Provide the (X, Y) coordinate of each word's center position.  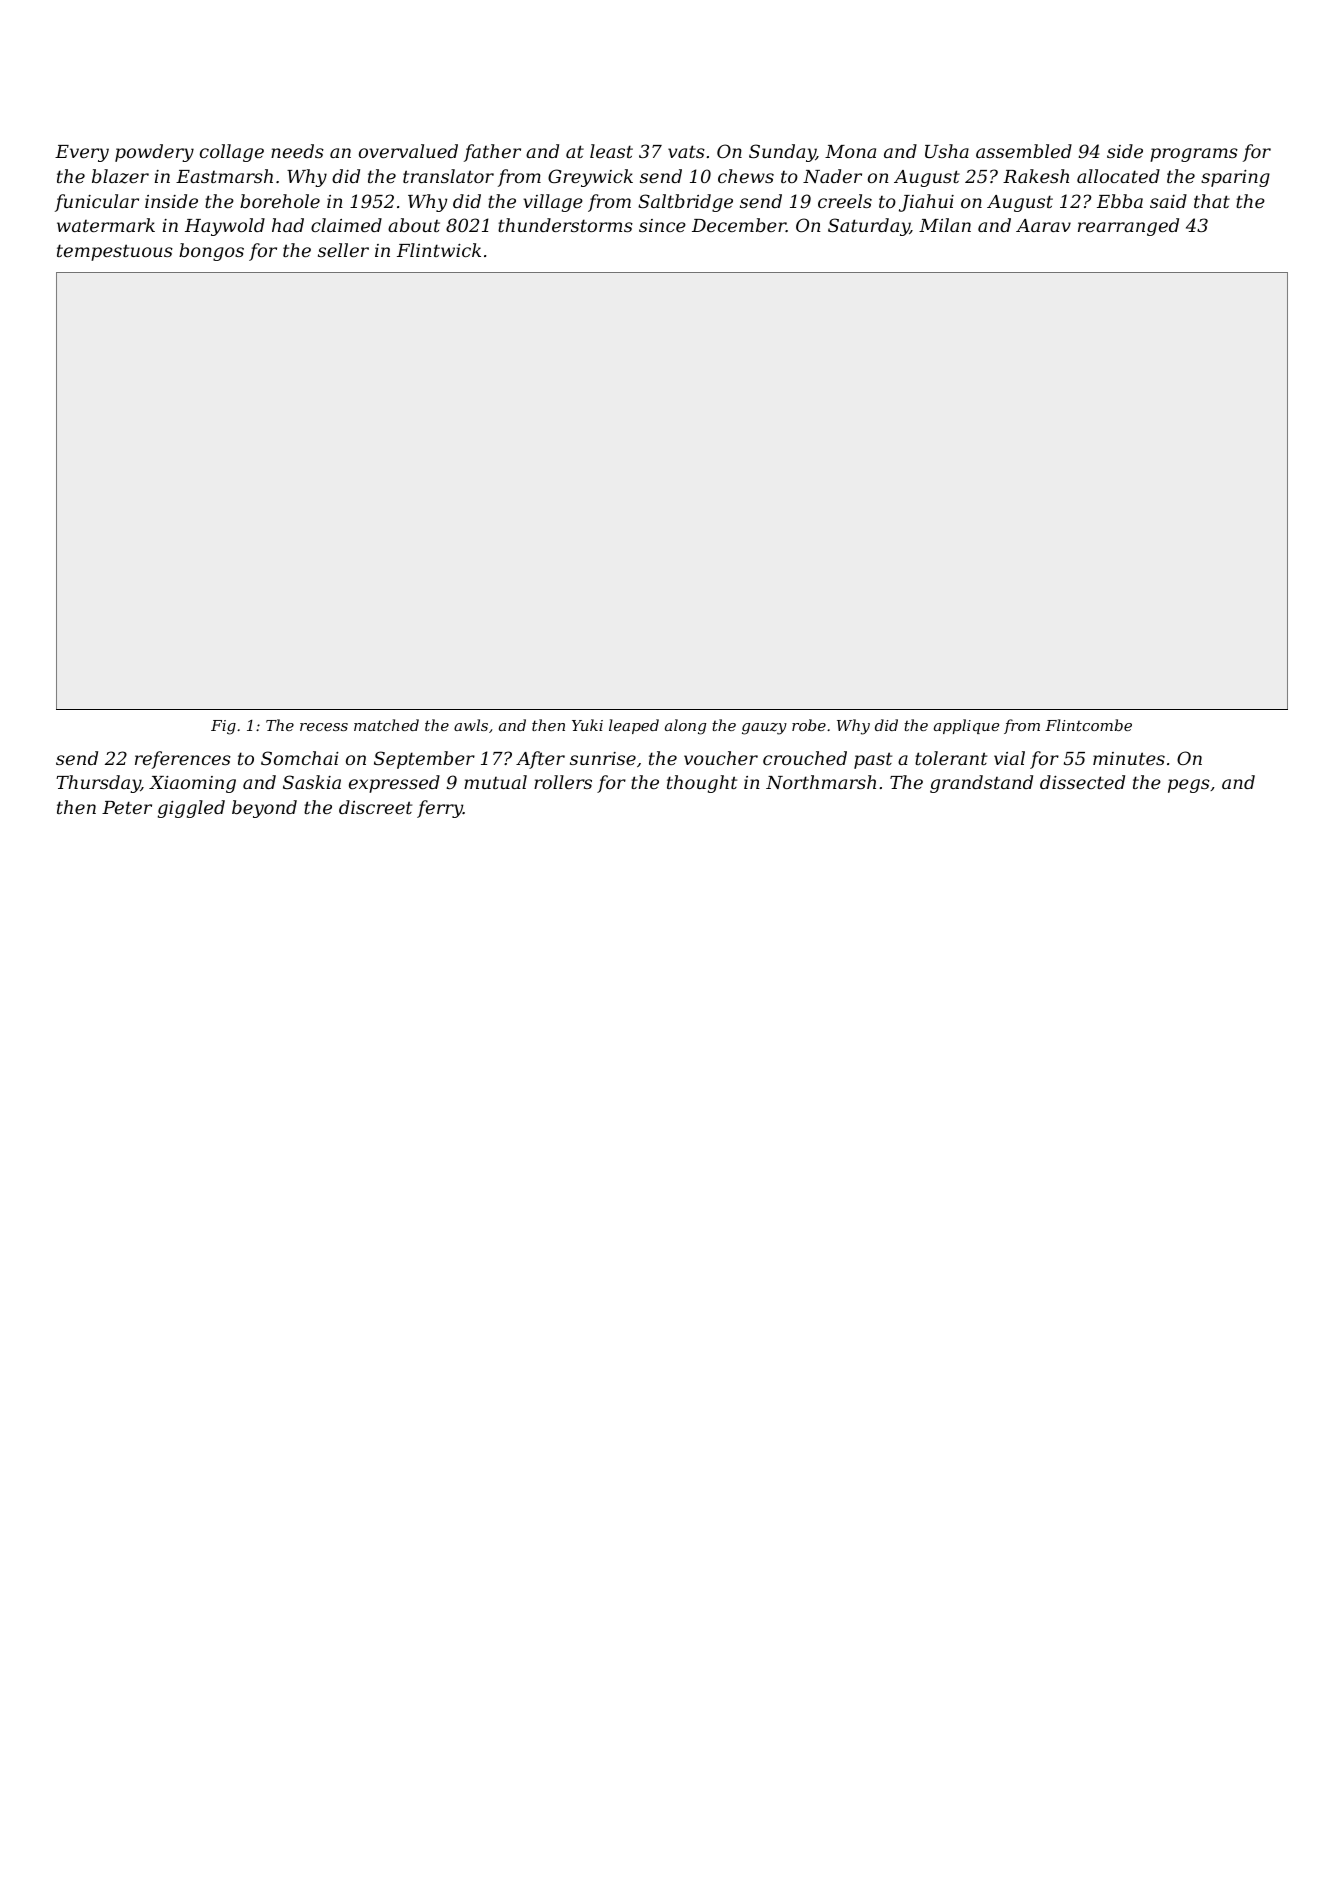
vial (1009, 758)
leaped (634, 726)
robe (809, 725)
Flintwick (439, 250)
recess (324, 727)
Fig (223, 727)
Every (82, 153)
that (1212, 201)
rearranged (1128, 227)
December (739, 225)
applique (966, 726)
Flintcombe (1088, 725)
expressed (394, 784)
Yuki (587, 725)
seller (343, 250)
